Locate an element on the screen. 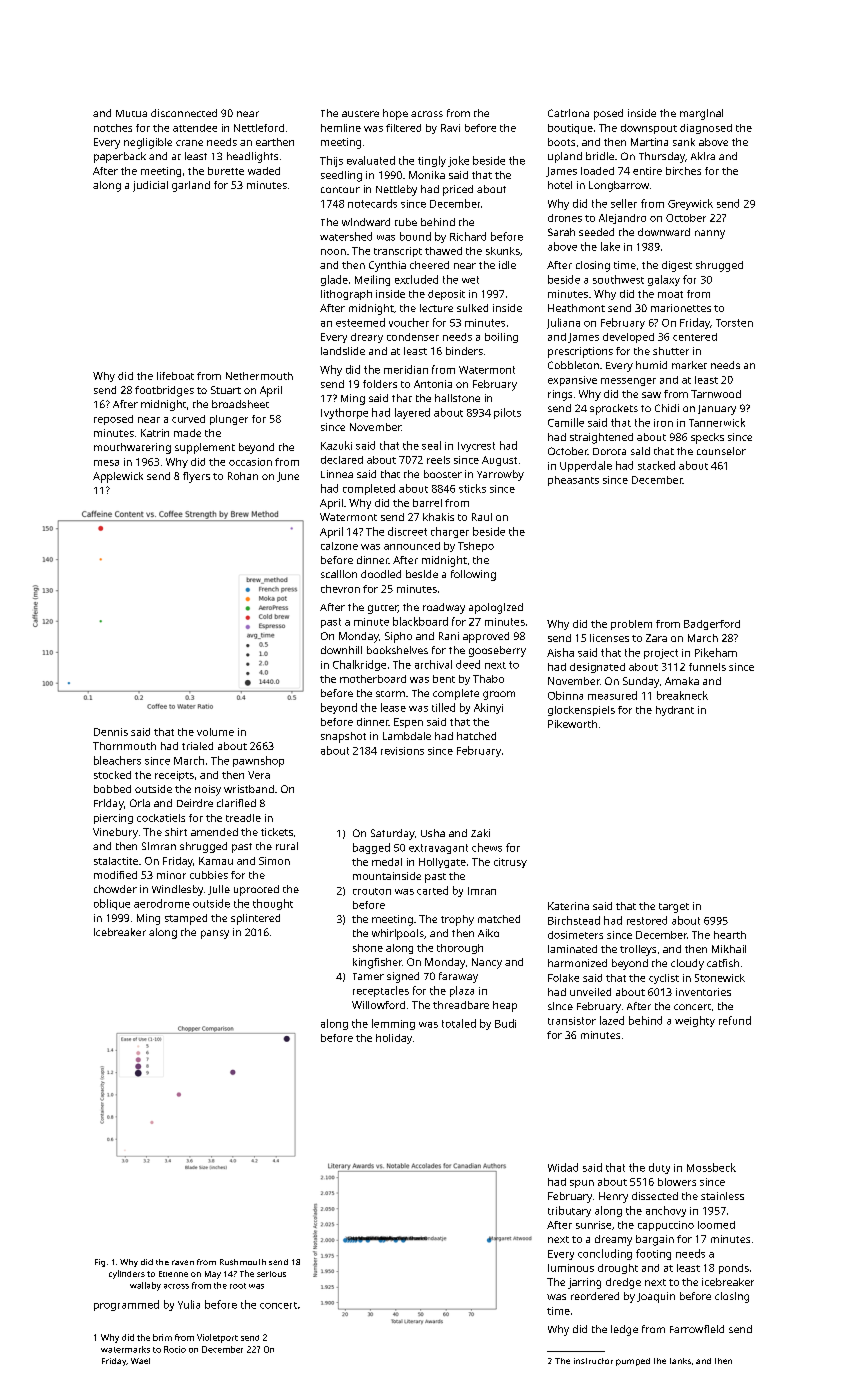 The width and height of the screenshot is (849, 1400). raven is located at coordinates (183, 1262).
